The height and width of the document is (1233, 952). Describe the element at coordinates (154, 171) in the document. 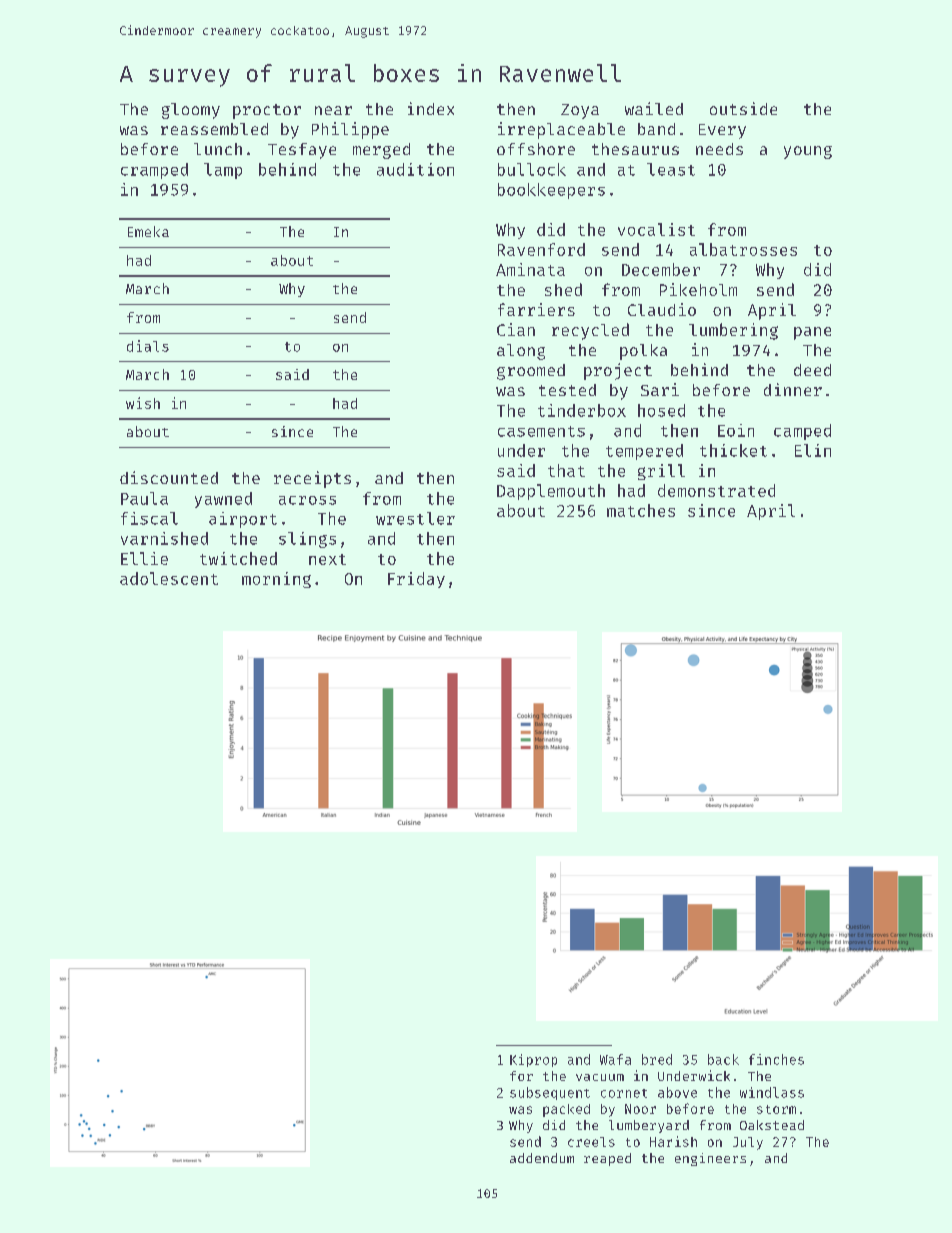

I see `cramped` at that location.
